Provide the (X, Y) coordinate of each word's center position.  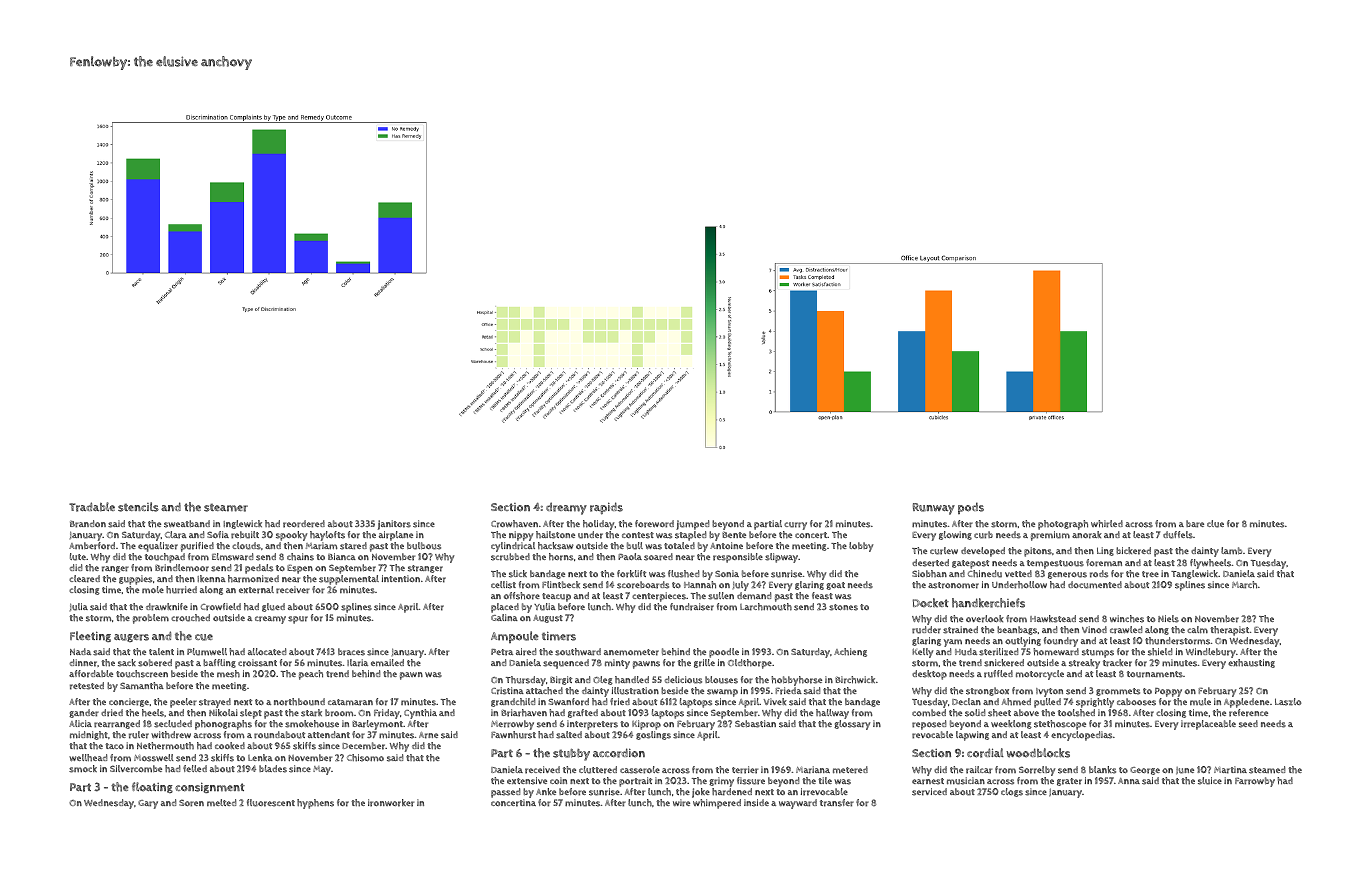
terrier (745, 770)
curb (983, 535)
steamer (226, 508)
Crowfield (221, 607)
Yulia (545, 607)
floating (152, 787)
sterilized (998, 652)
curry (795, 526)
